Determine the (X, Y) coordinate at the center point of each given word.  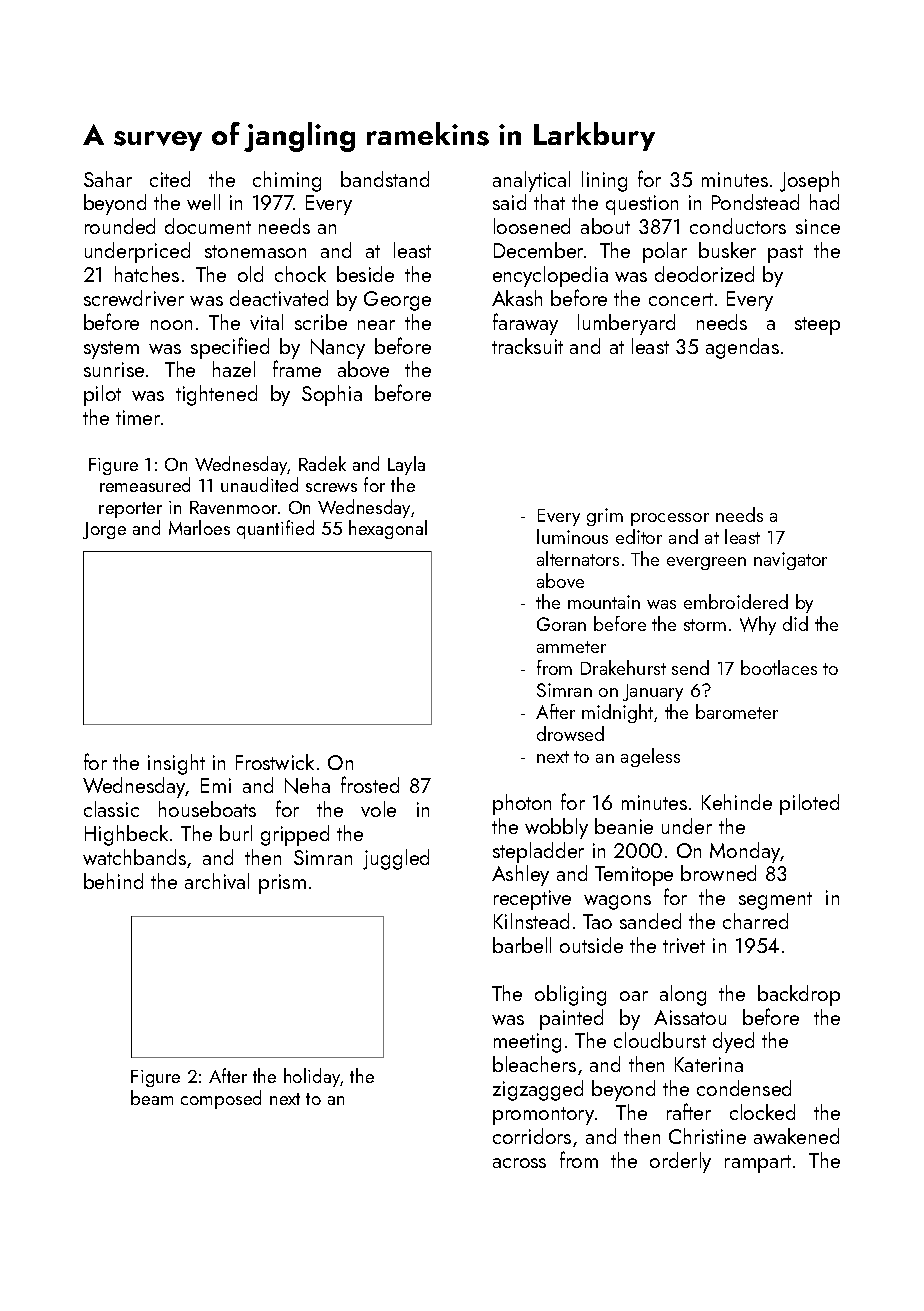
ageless (650, 757)
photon (522, 804)
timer (138, 417)
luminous (572, 536)
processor (670, 519)
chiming (287, 181)
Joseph (809, 181)
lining (604, 181)
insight (176, 764)
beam (152, 1097)
